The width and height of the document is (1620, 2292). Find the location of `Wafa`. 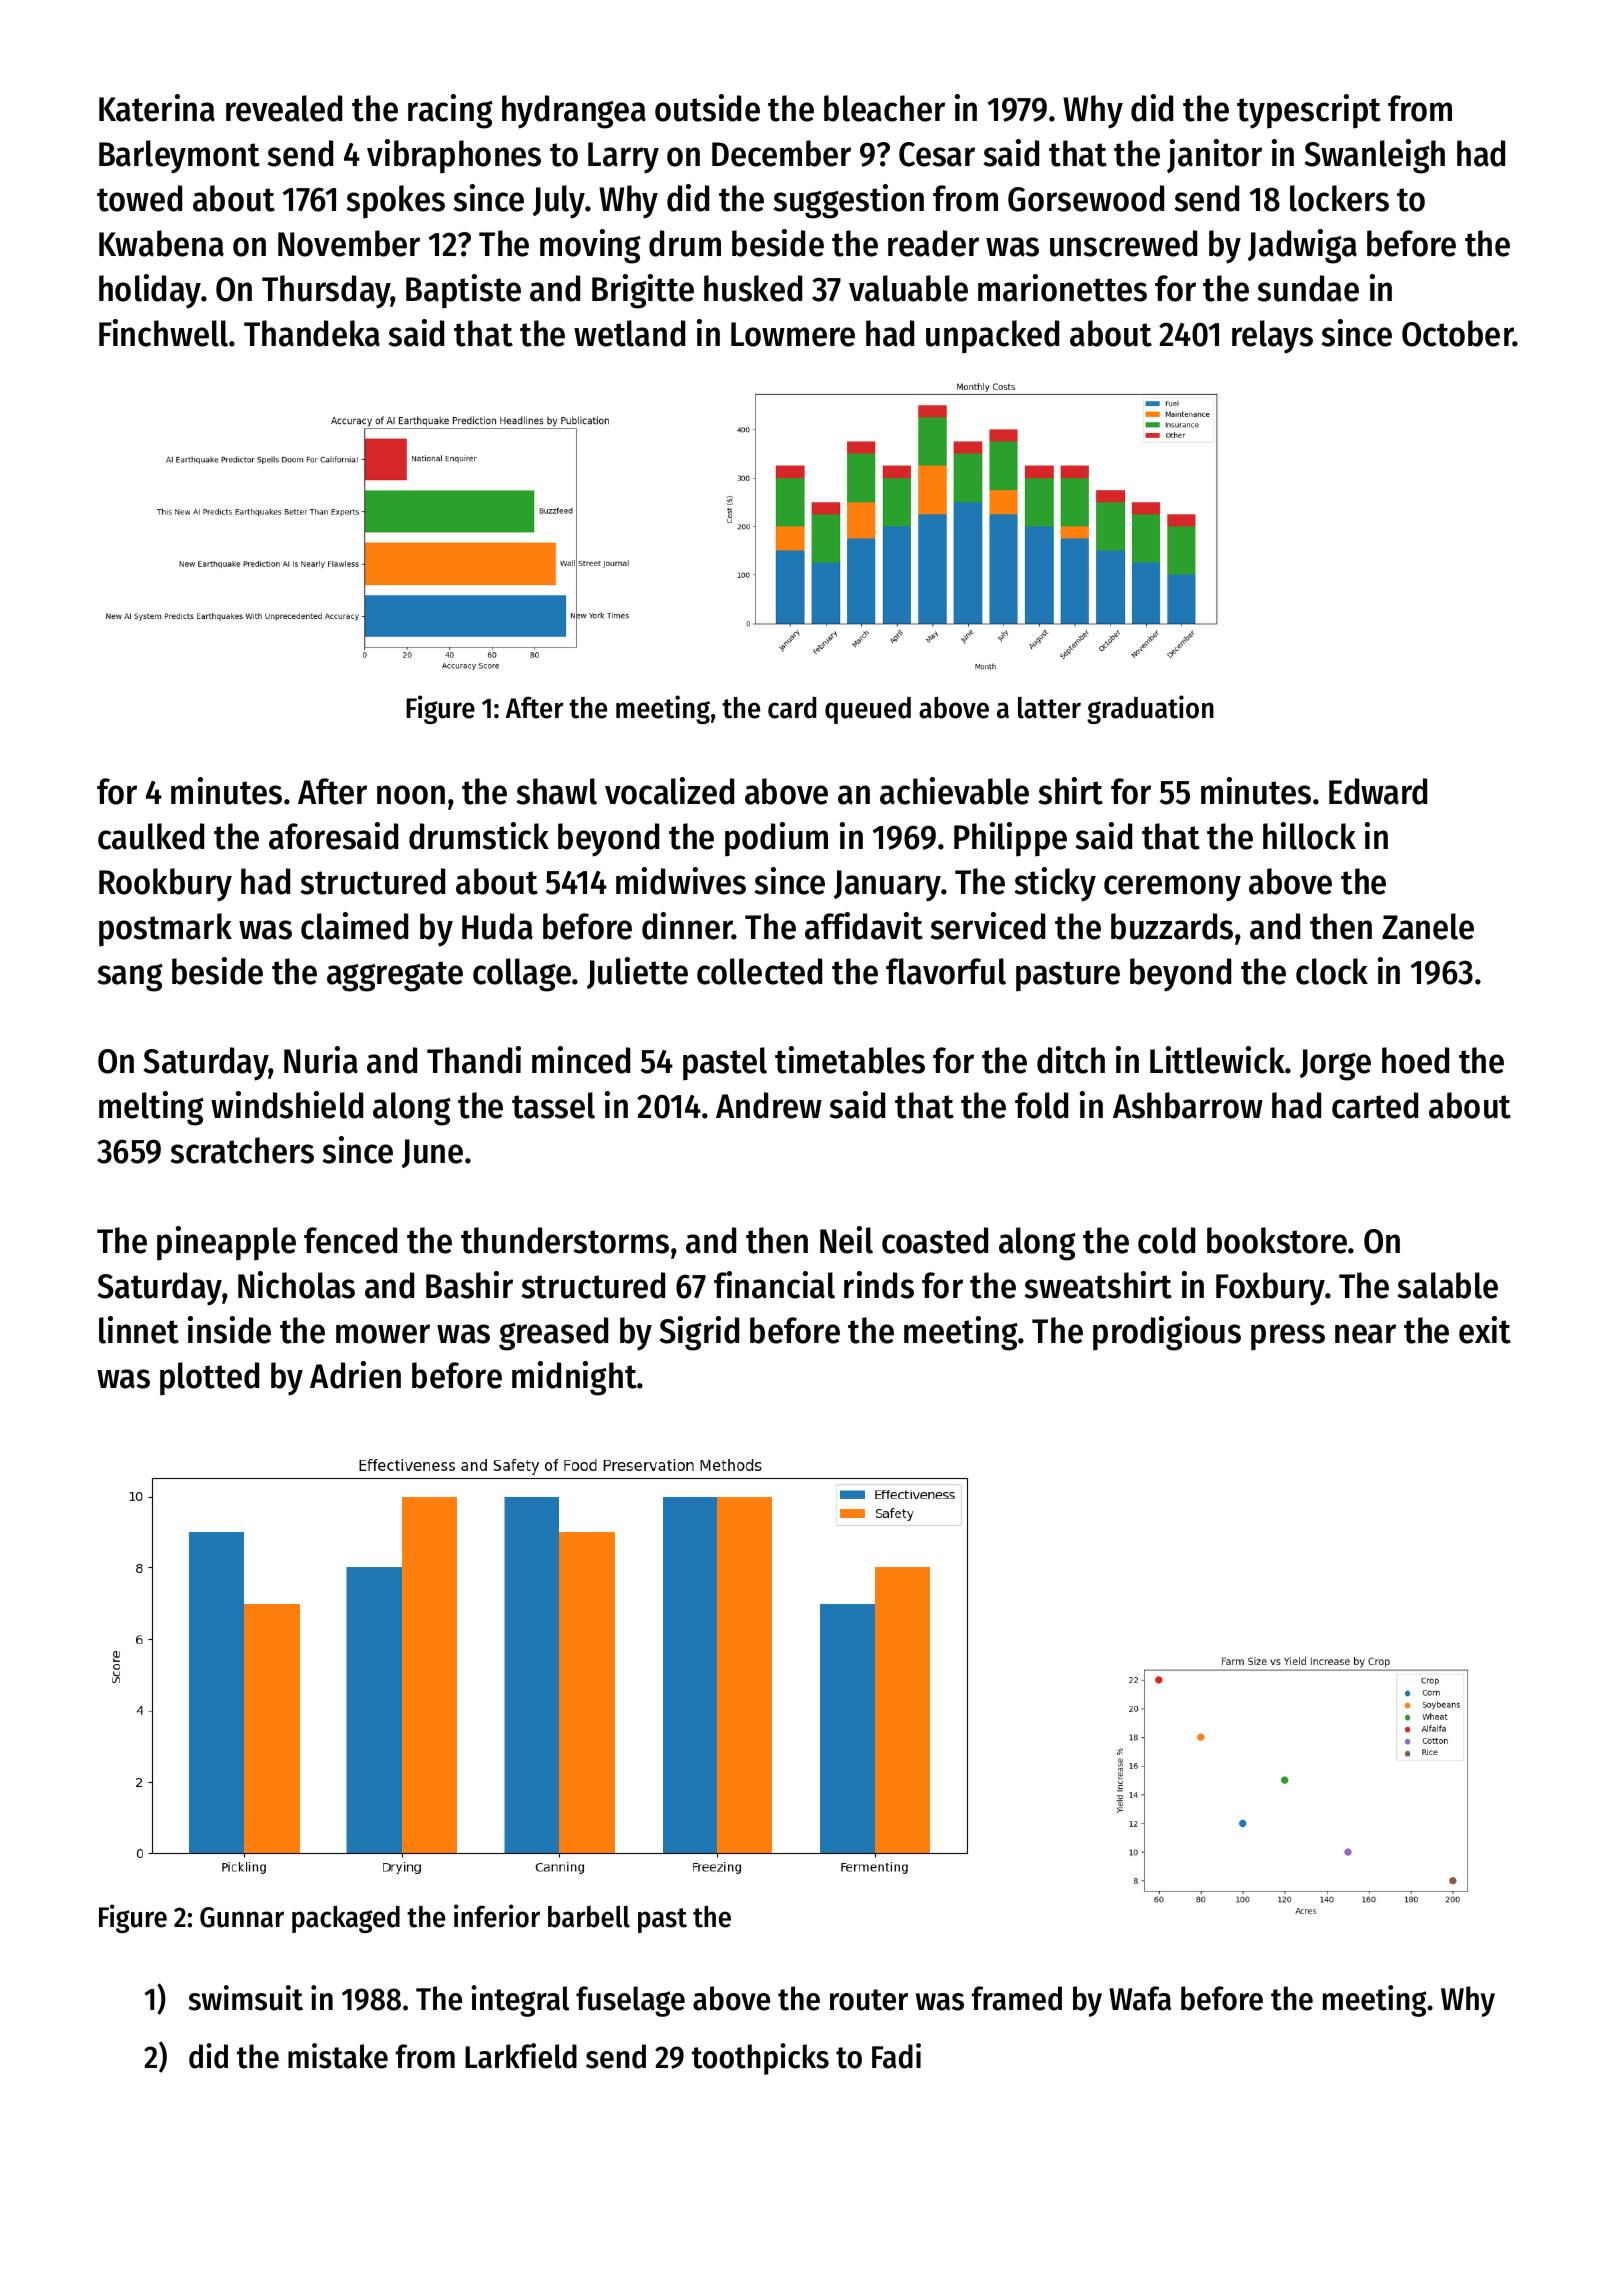

Wafa is located at coordinates (1140, 1998).
